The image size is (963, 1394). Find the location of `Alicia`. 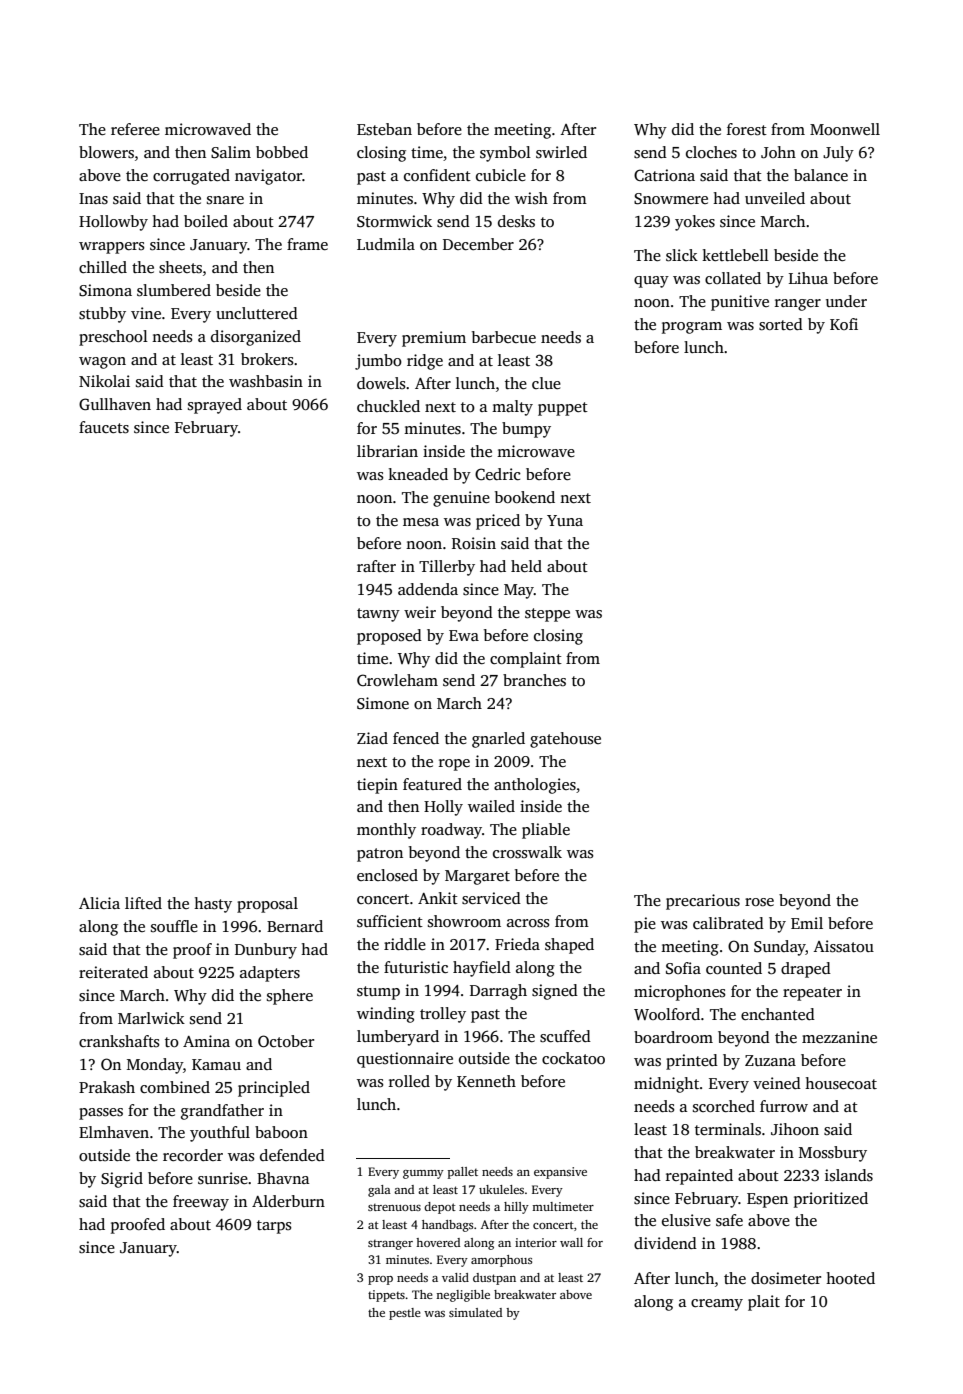

Alicia is located at coordinates (99, 903).
